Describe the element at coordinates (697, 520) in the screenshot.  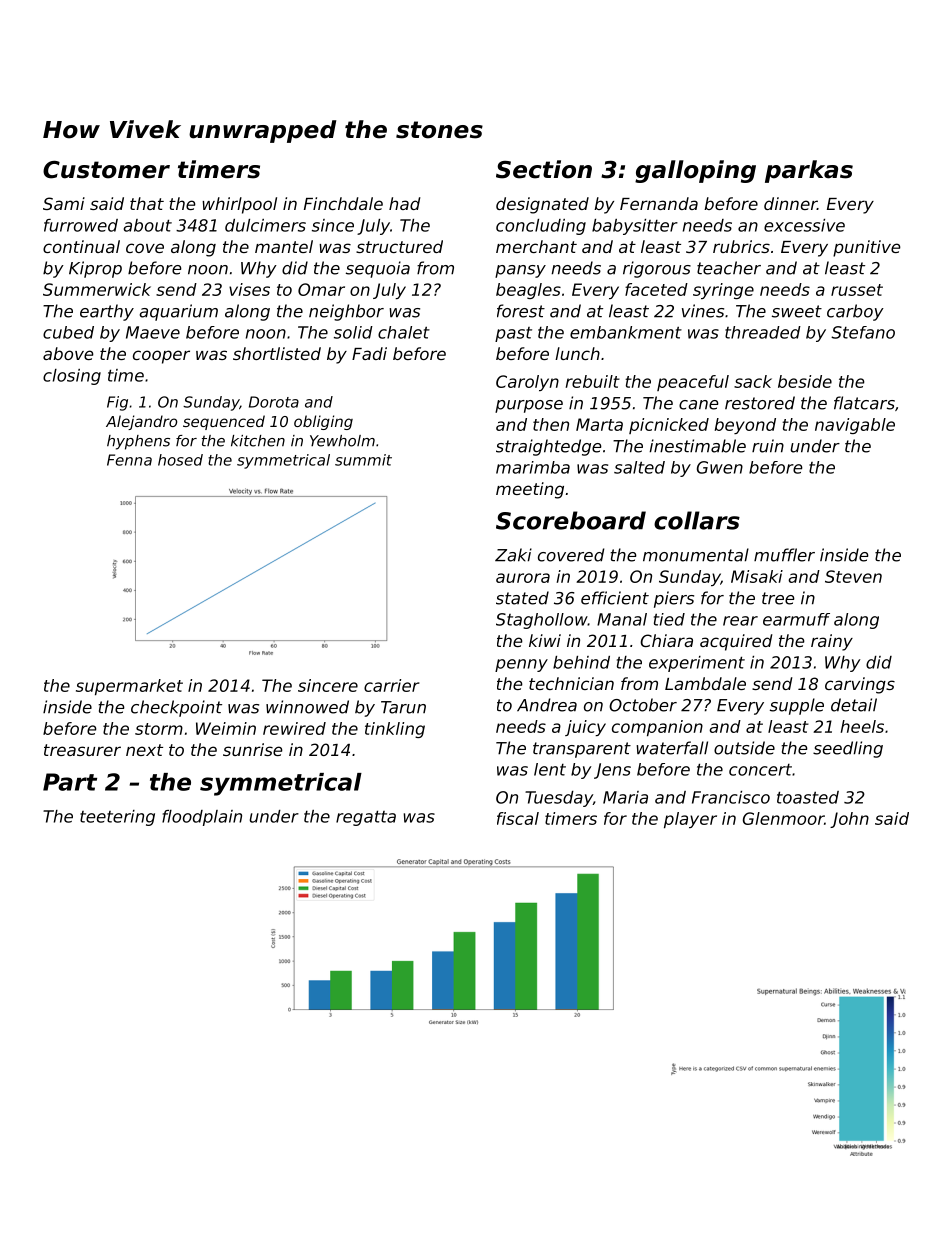
I see `collars` at that location.
